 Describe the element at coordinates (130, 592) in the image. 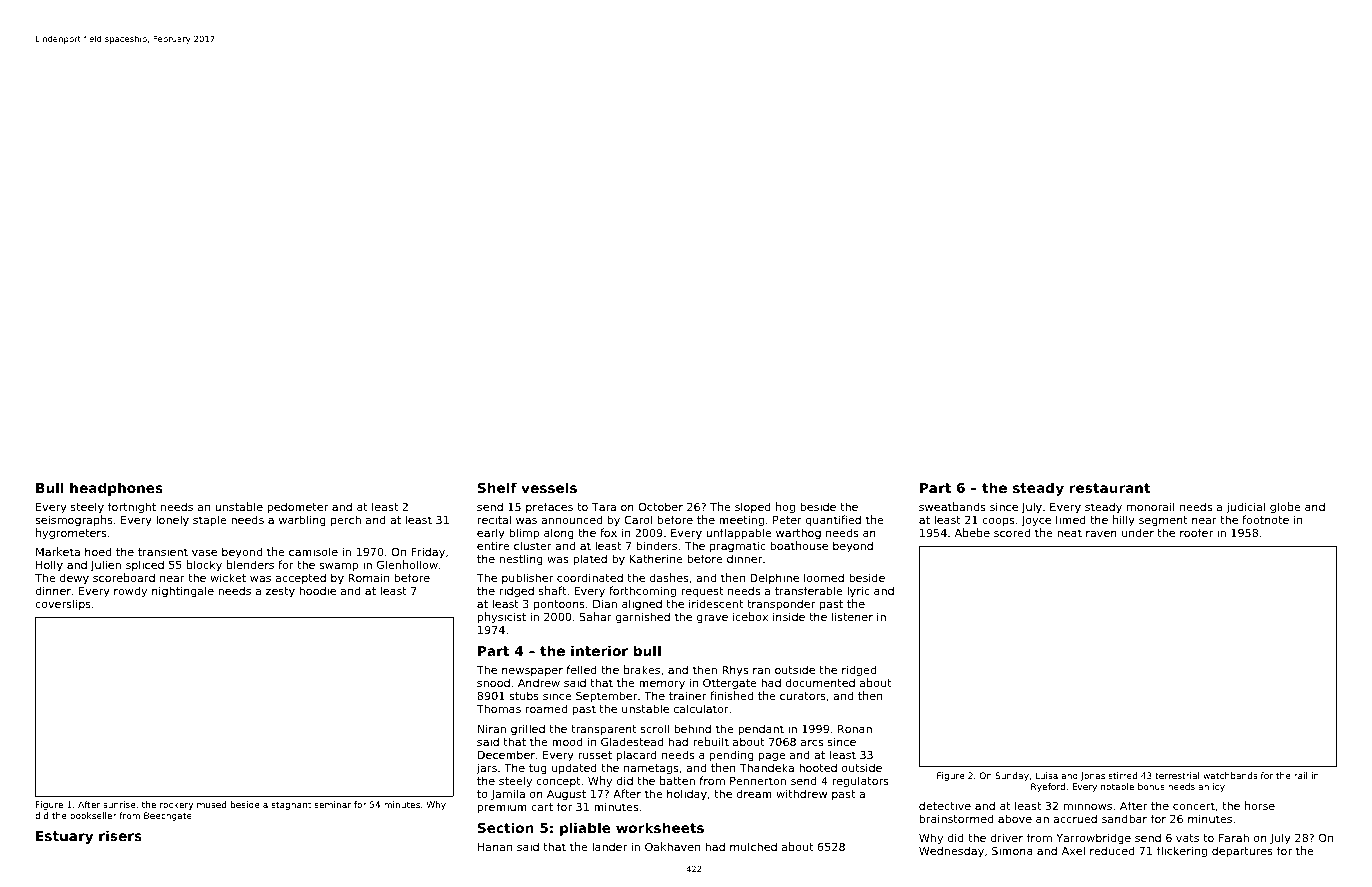

I see `rowdy` at that location.
